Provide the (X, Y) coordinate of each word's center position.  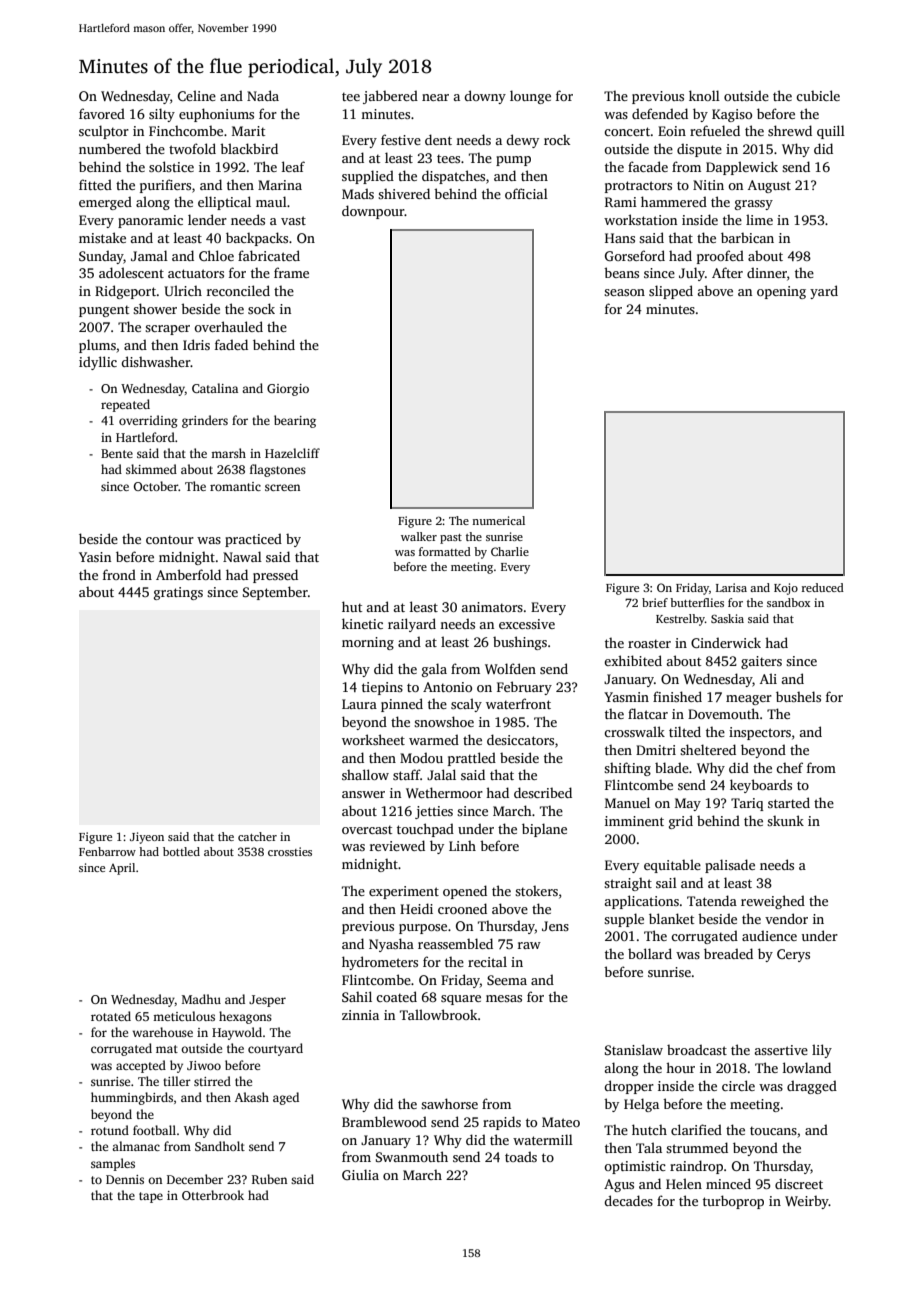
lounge (530, 97)
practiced (253, 540)
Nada (263, 95)
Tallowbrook (439, 1014)
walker (419, 536)
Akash (252, 1097)
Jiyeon (147, 838)
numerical (498, 520)
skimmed (151, 469)
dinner (767, 272)
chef (789, 767)
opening (781, 292)
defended (660, 113)
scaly (466, 705)
